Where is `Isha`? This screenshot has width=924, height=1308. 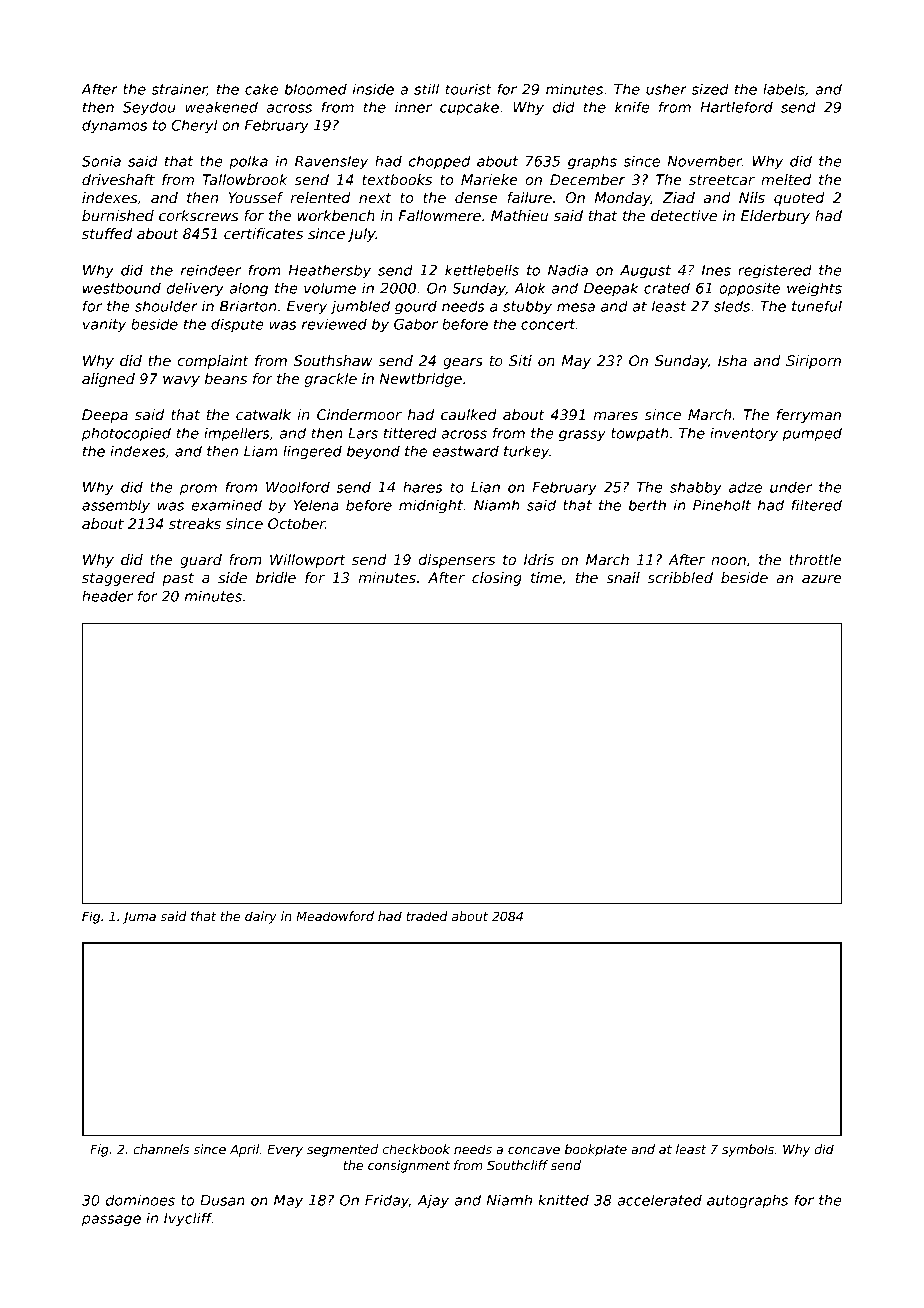 Isha is located at coordinates (732, 360).
